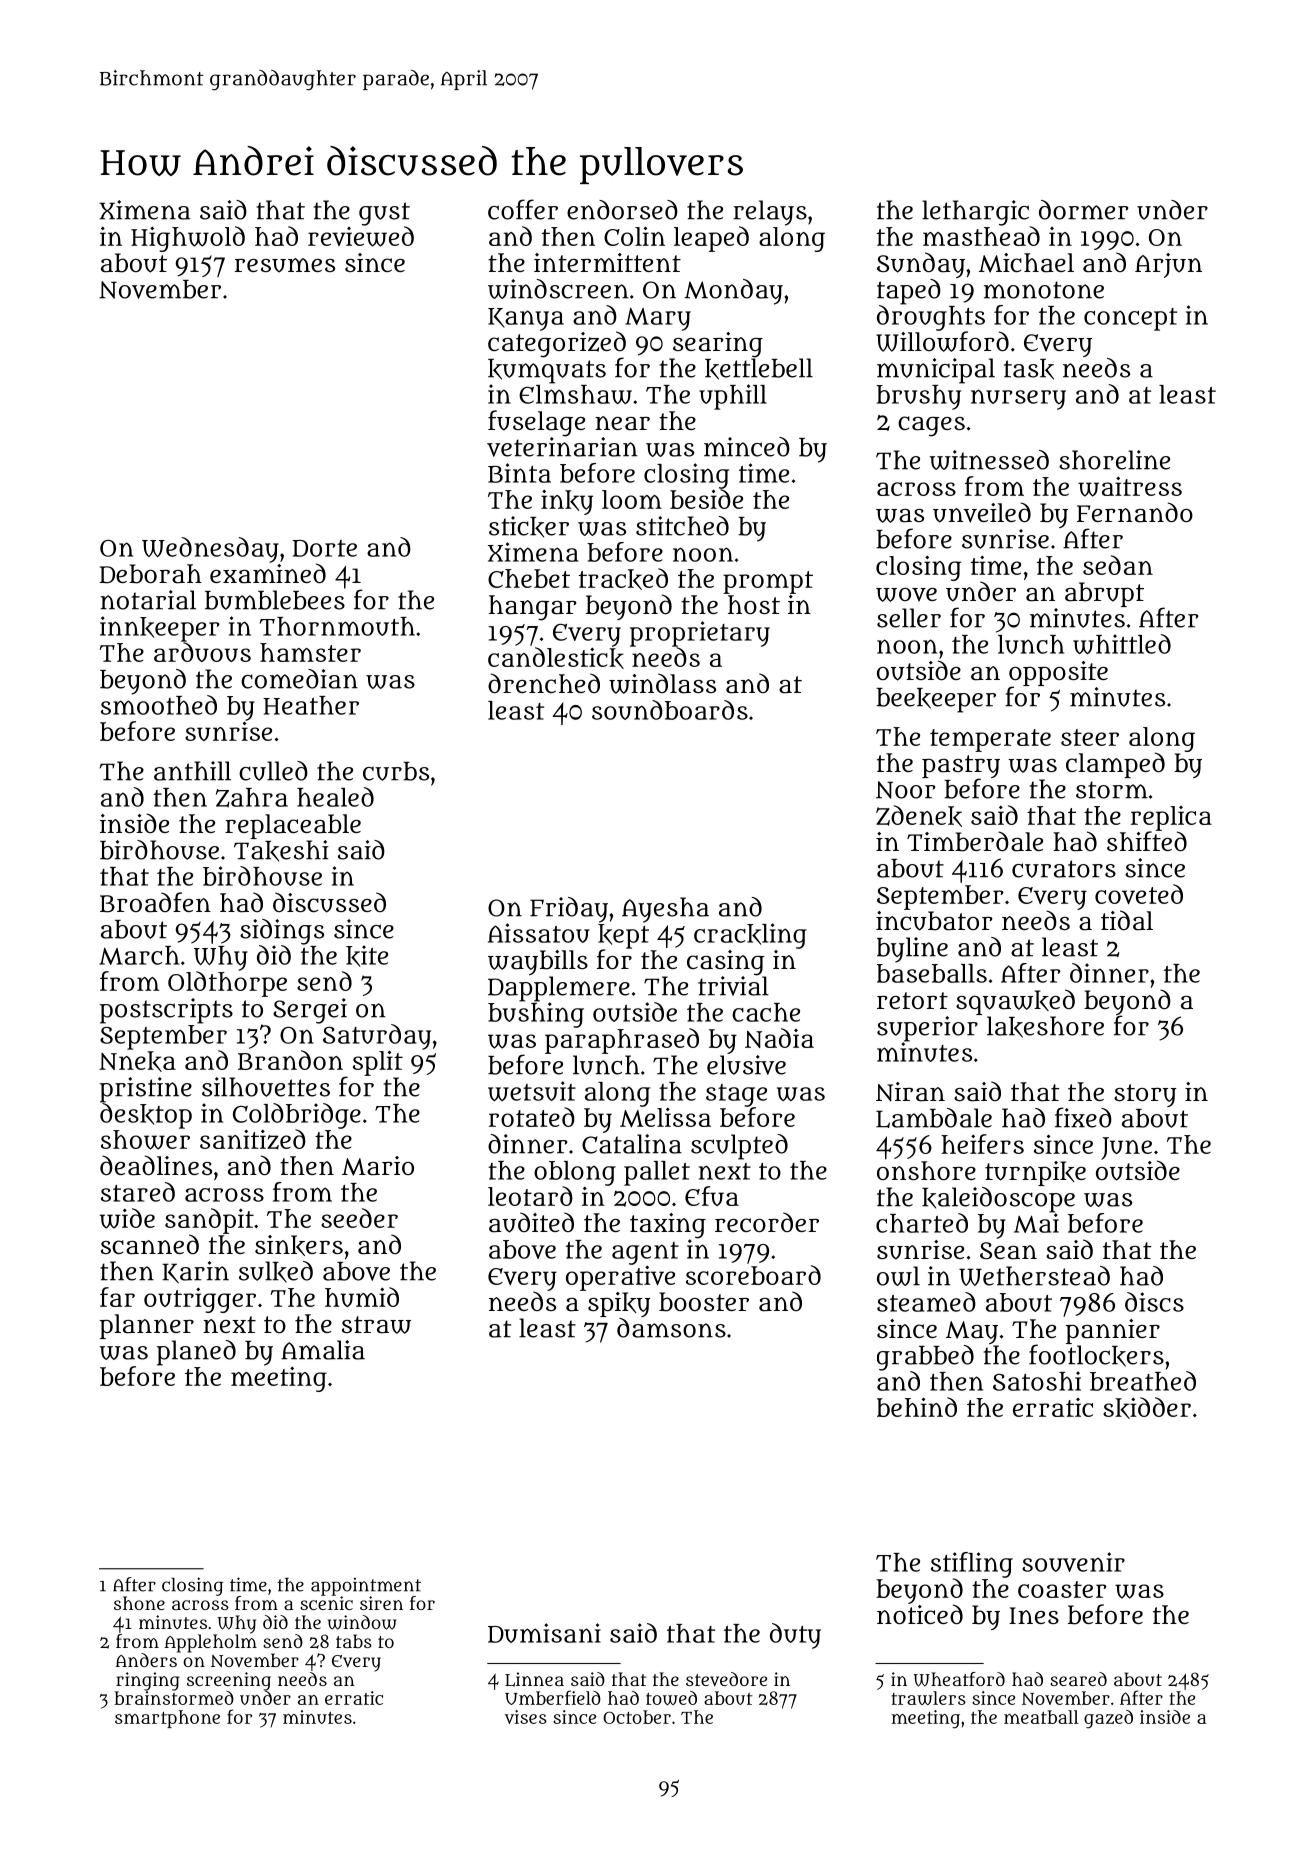  I want to click on duty, so click(795, 1636).
